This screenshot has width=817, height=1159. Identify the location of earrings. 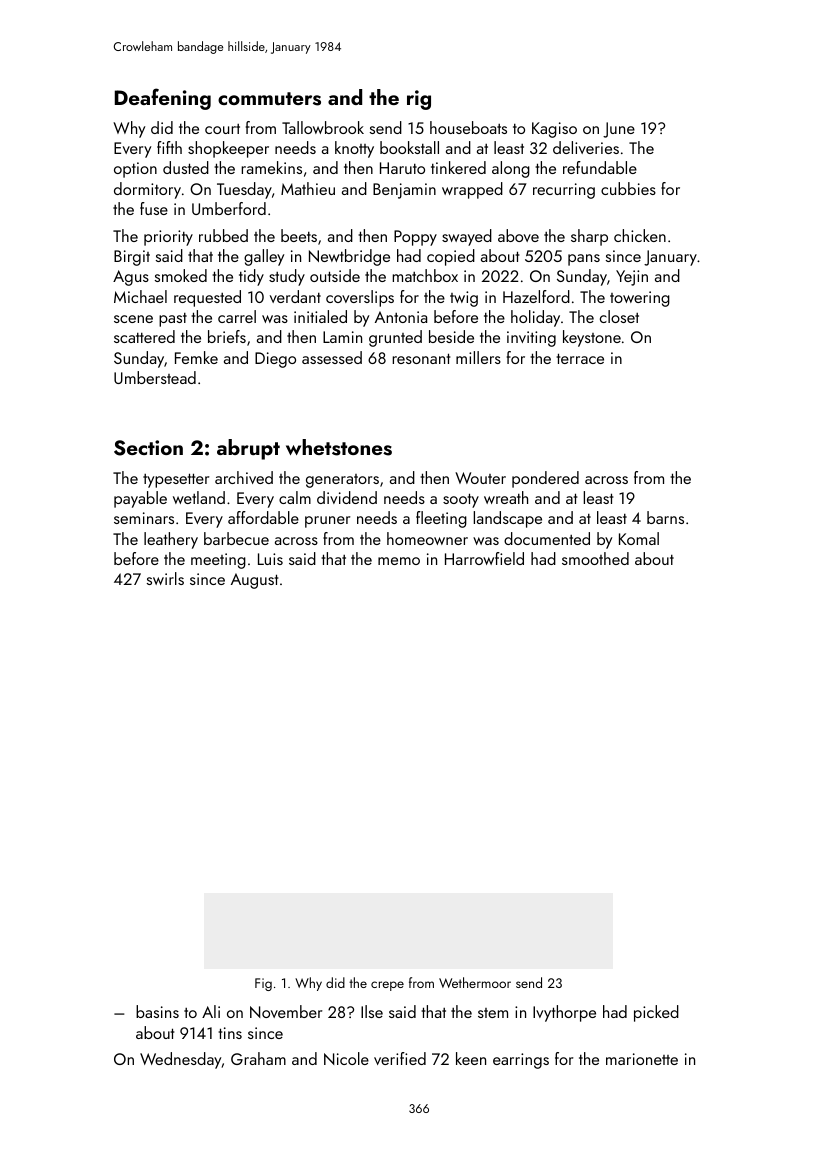
(521, 1061).
